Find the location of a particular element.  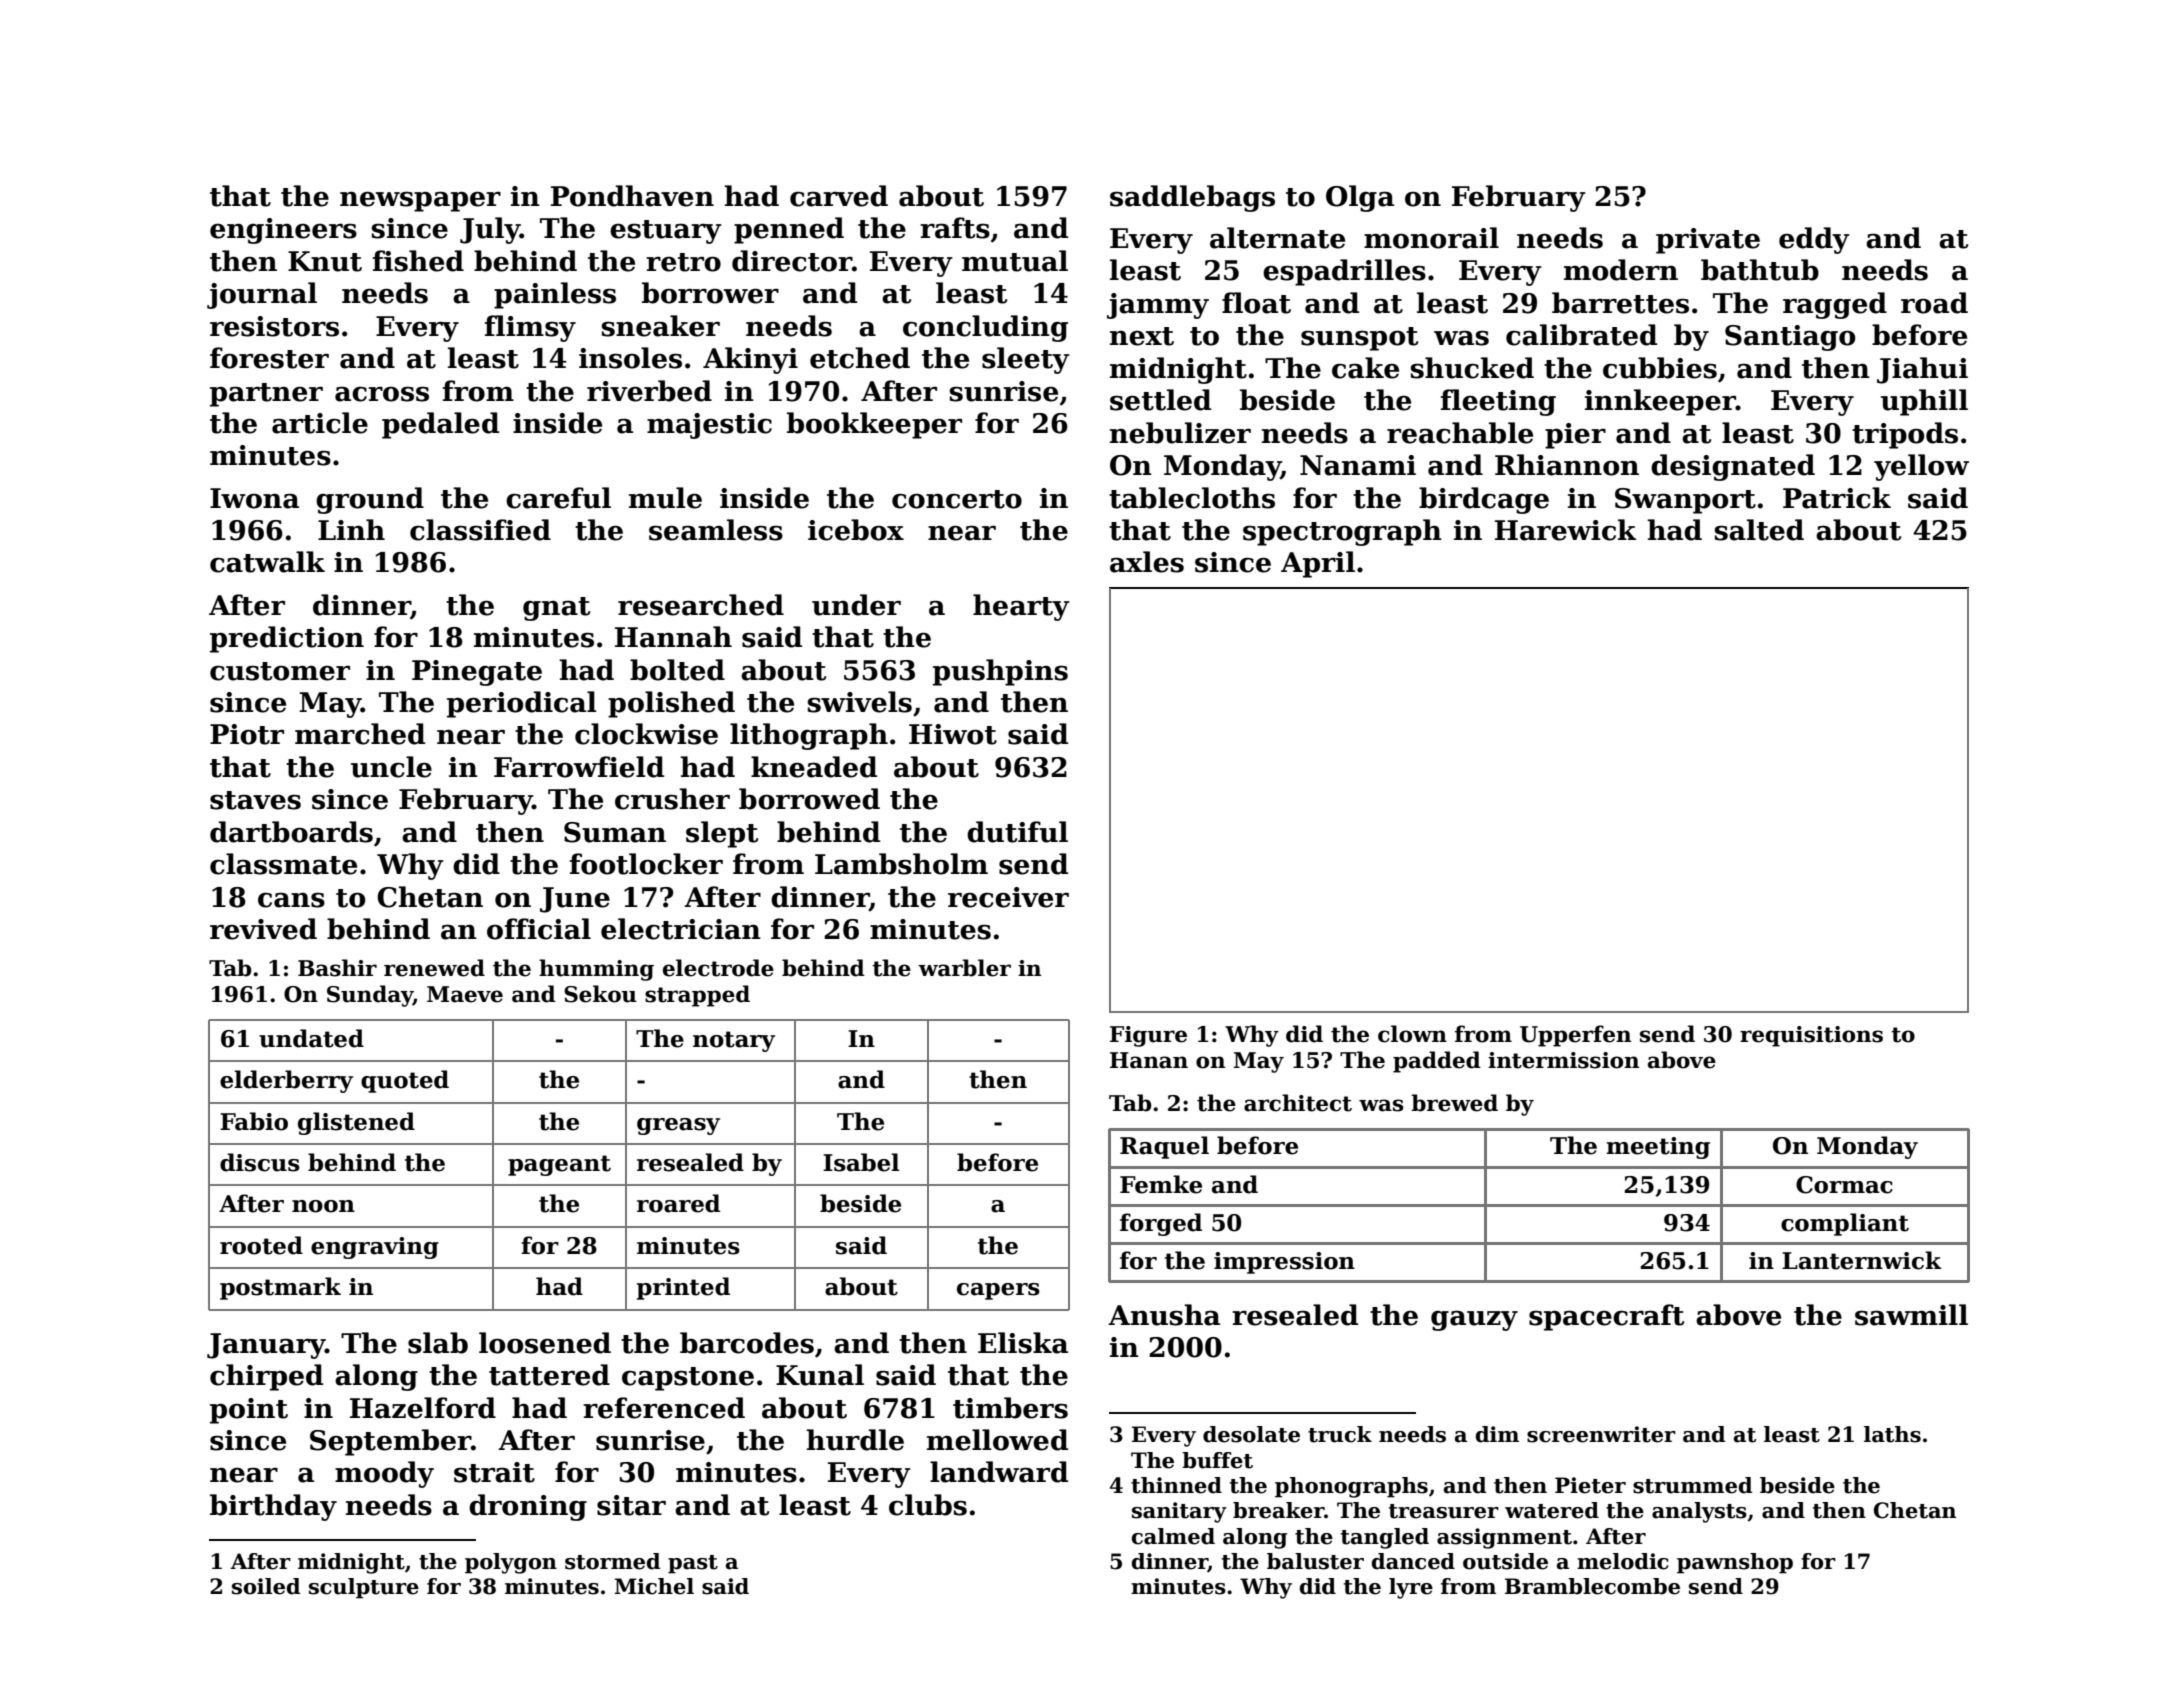

newspaper is located at coordinates (420, 201).
